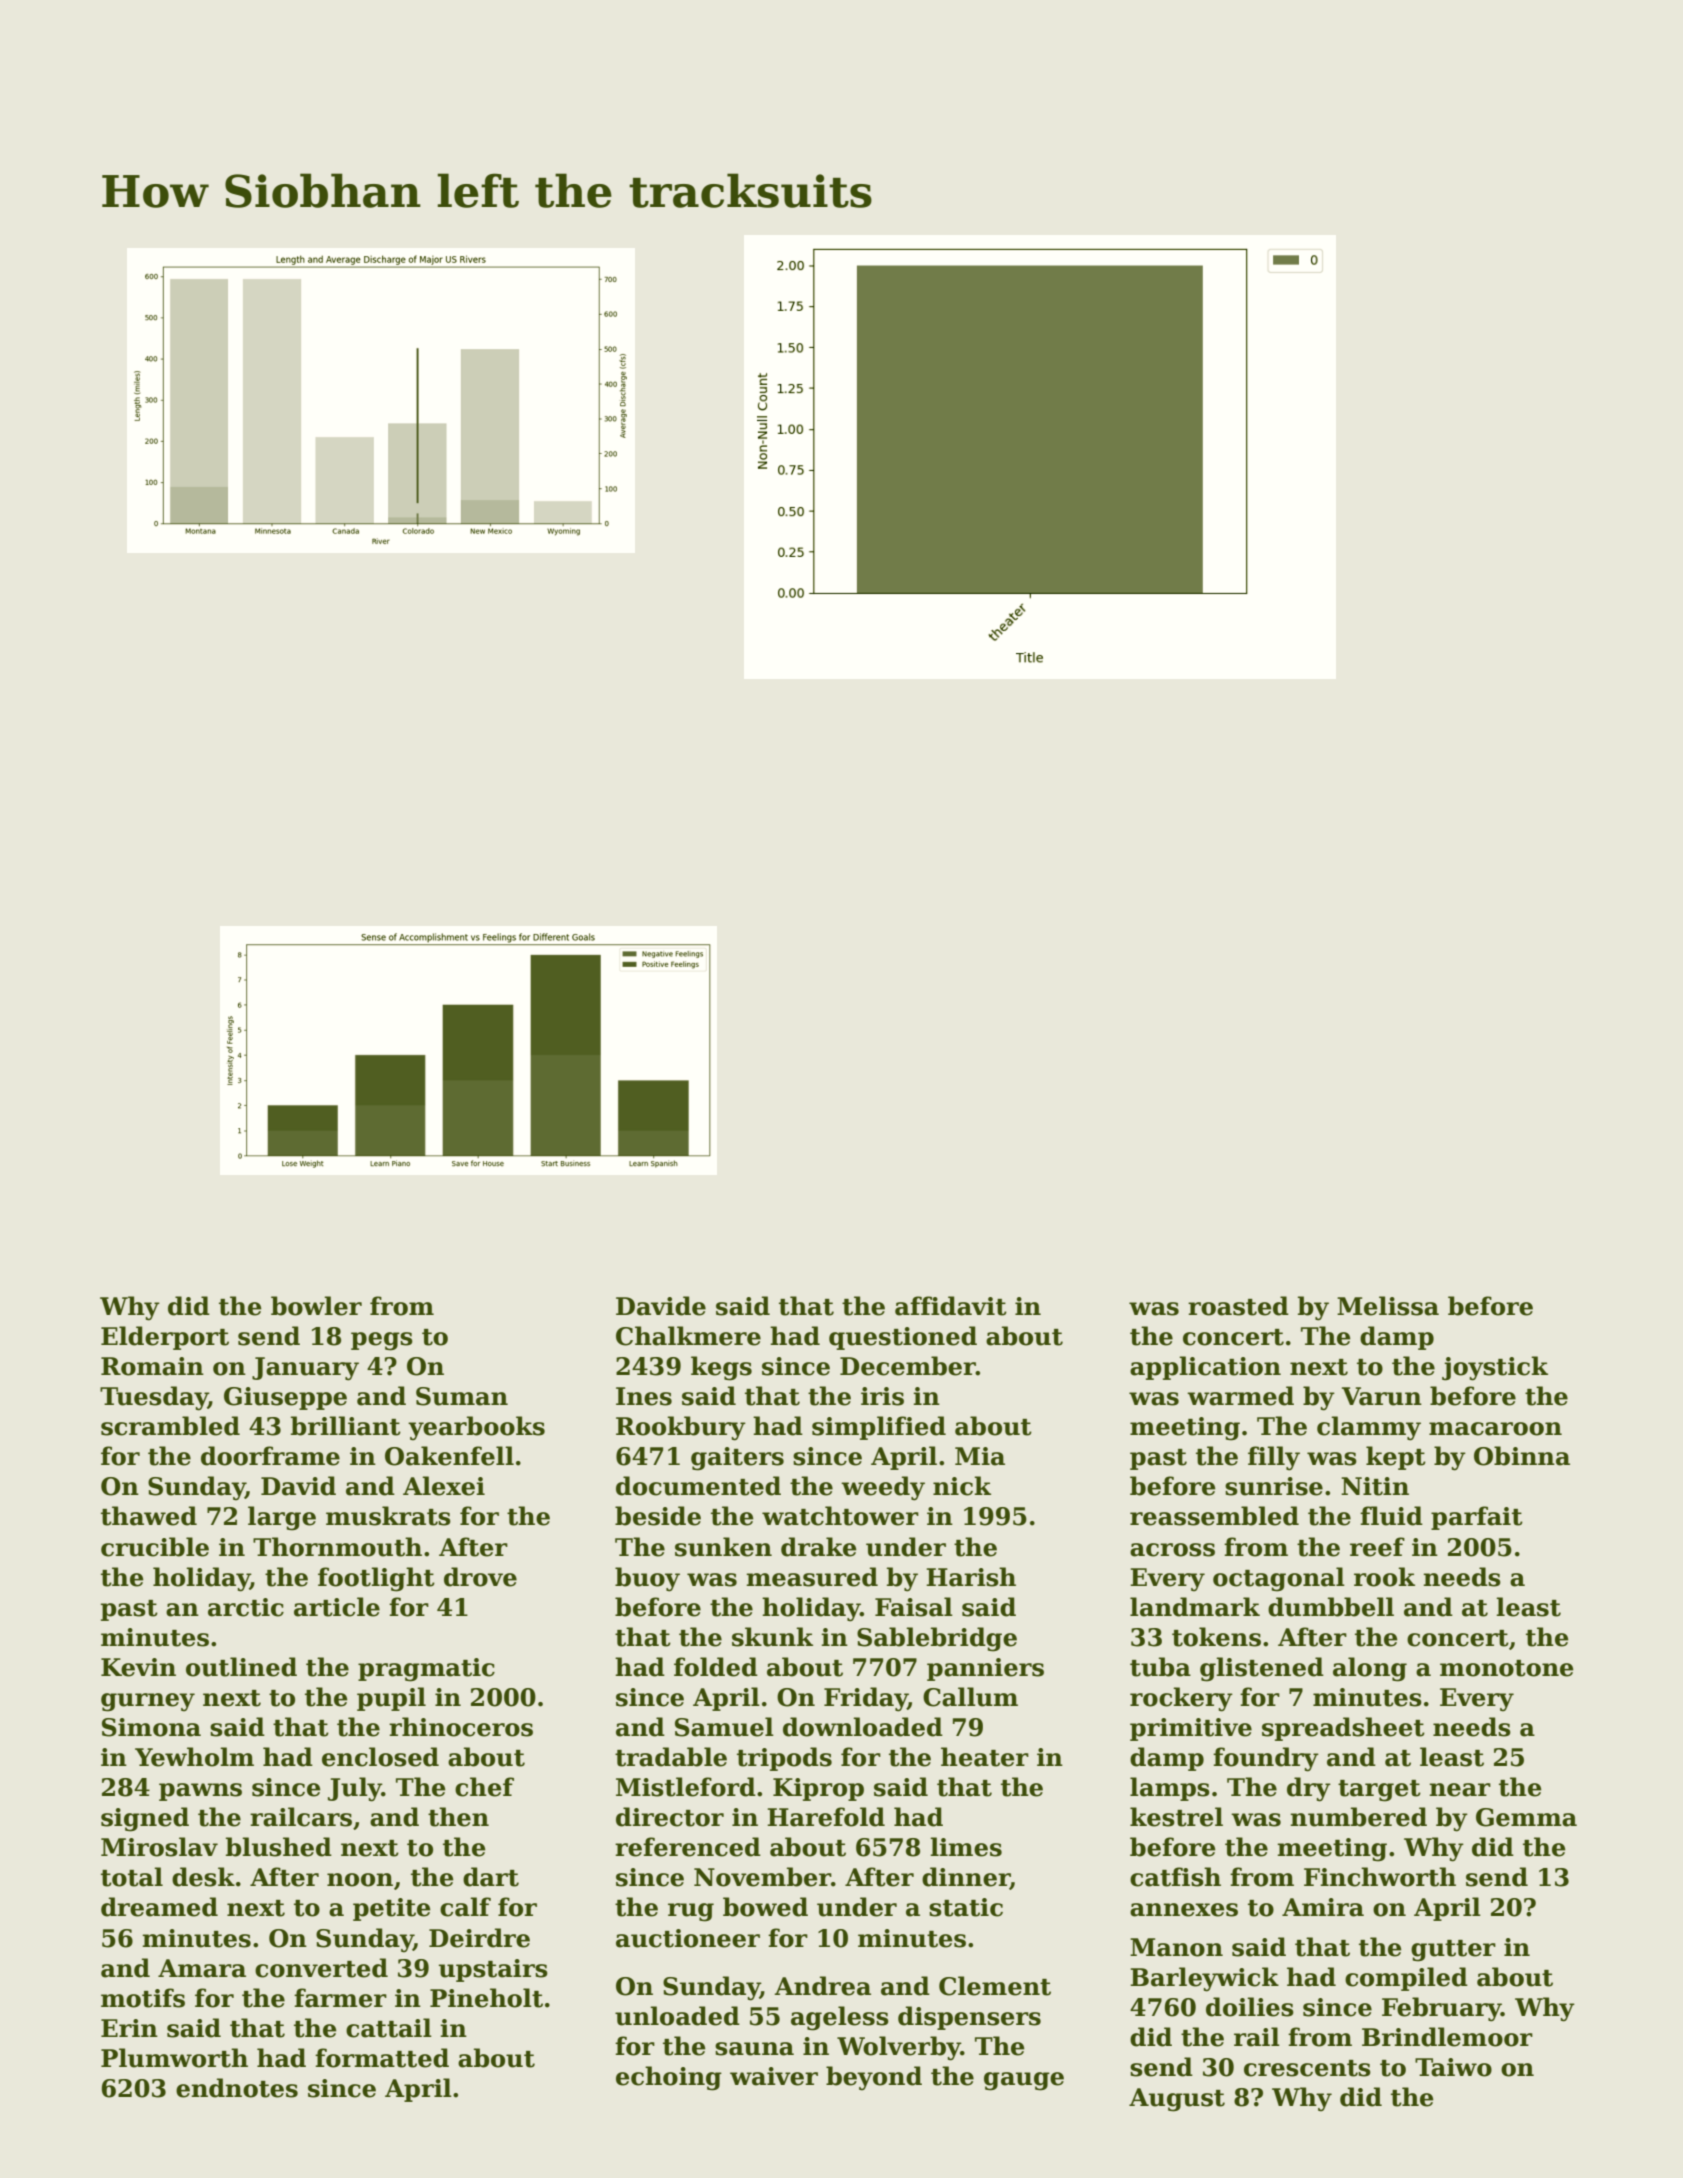  I want to click on watchtower, so click(840, 1516).
